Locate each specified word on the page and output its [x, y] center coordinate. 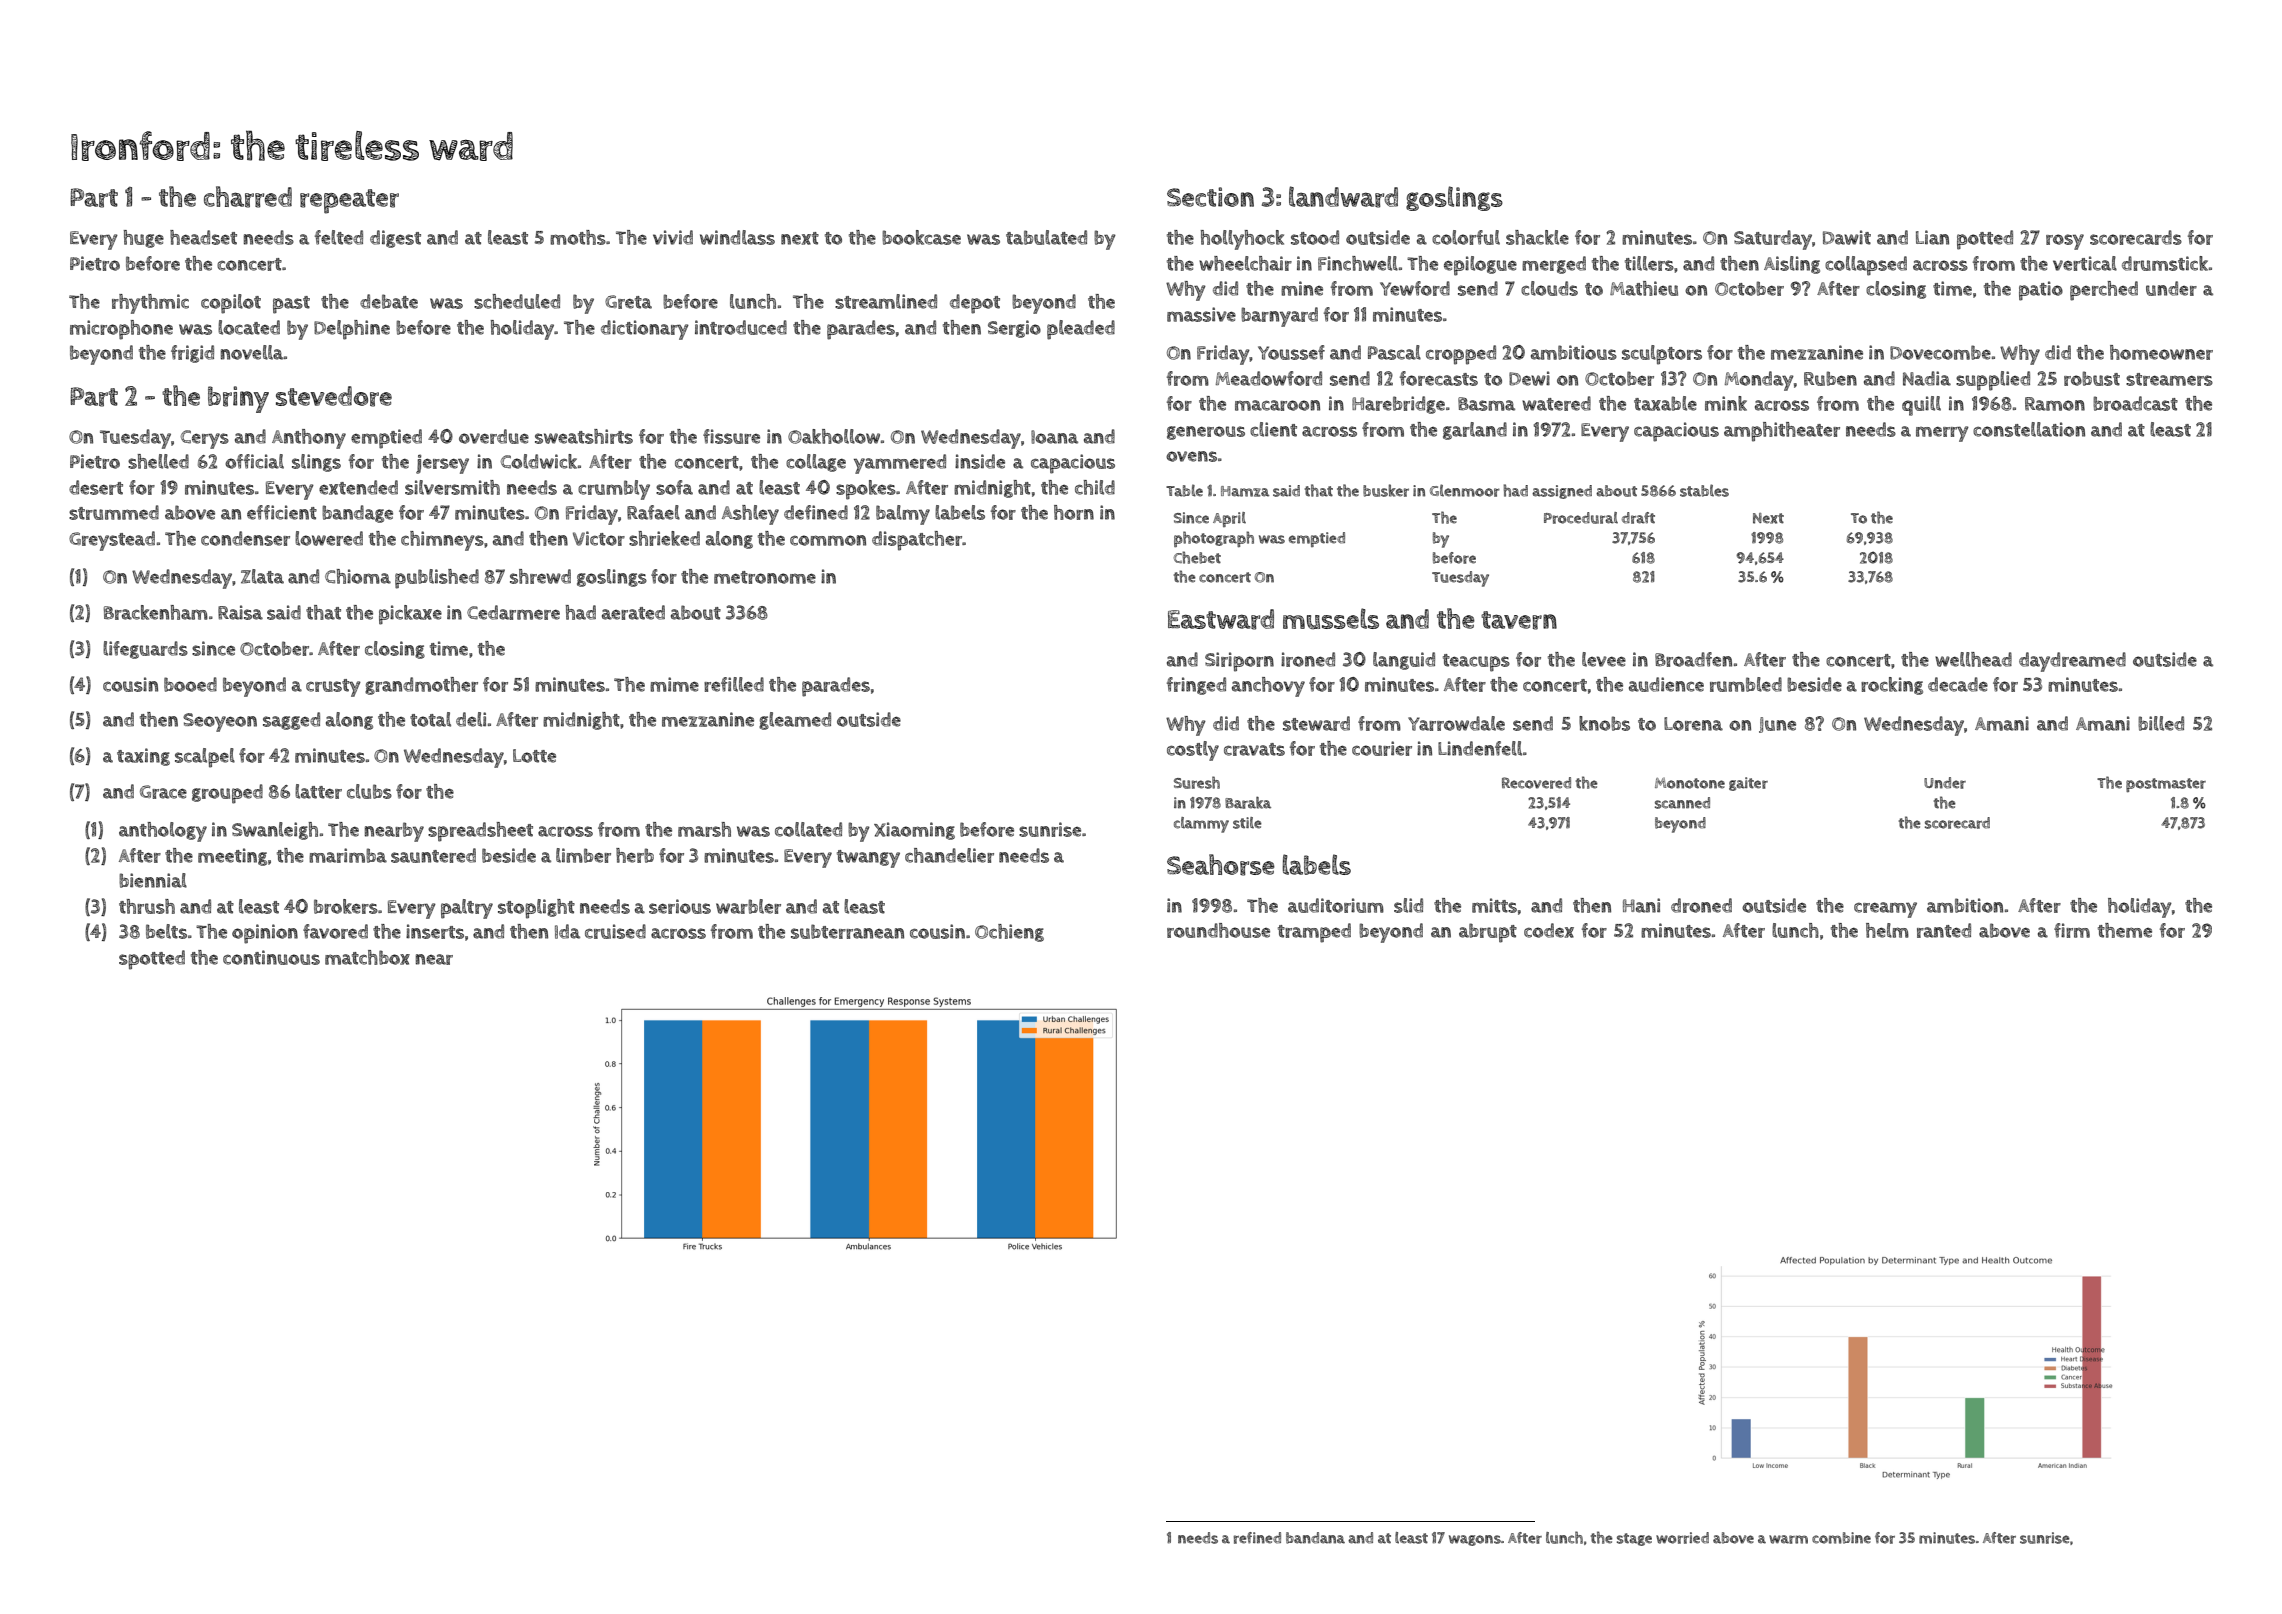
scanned [1682, 803]
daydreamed [2072, 662]
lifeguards [145, 650]
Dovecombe [1940, 352]
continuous [271, 957]
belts [166, 931]
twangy [868, 859]
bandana [1315, 1538]
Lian [1932, 237]
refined [1257, 1538]
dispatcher [917, 541]
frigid [192, 354]
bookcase [921, 237]
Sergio [1014, 329]
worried [1682, 1538]
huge [143, 239]
